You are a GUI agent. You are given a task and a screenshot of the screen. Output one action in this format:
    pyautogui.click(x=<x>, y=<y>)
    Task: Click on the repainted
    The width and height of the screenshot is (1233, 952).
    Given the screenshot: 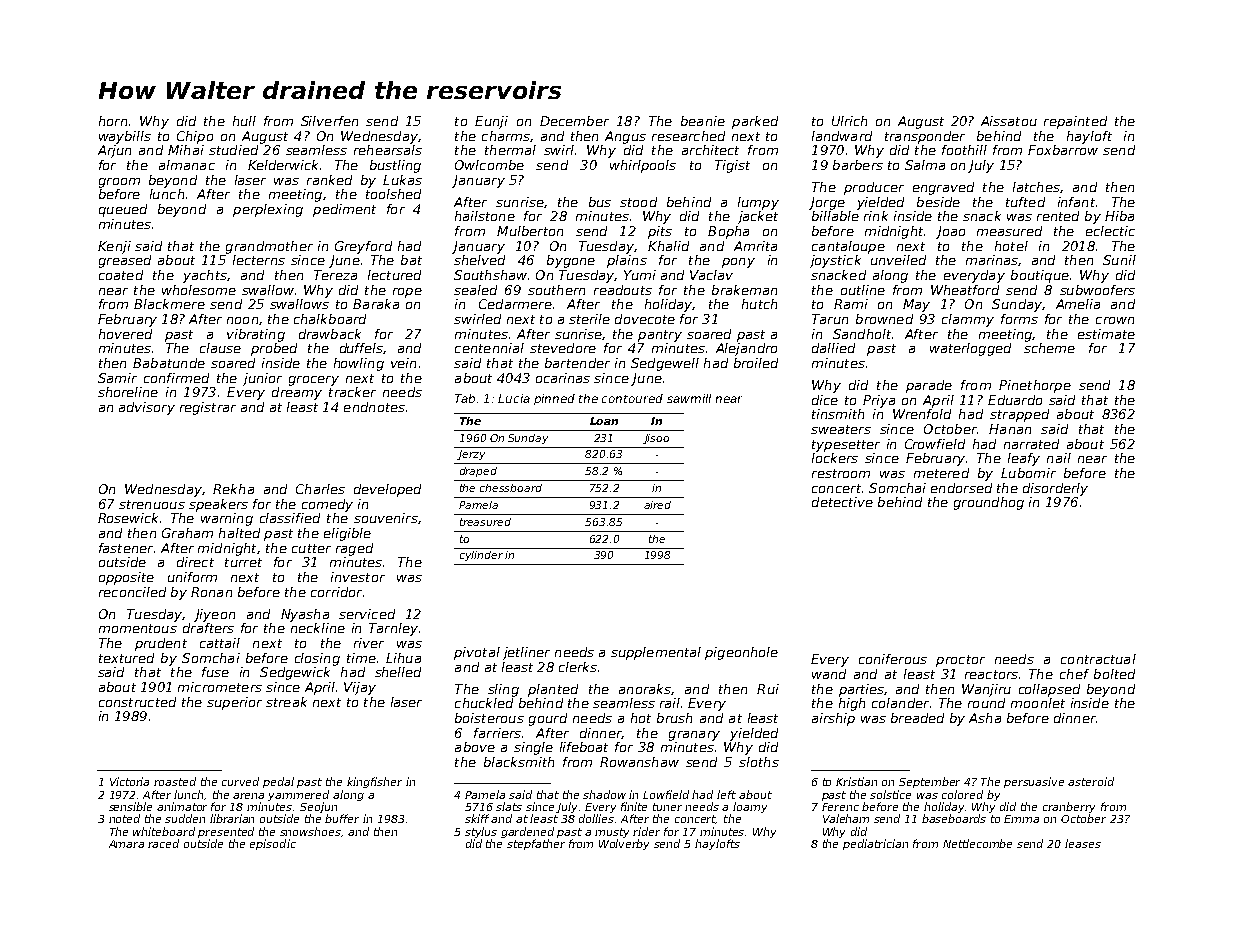 What is the action you would take?
    pyautogui.click(x=1075, y=122)
